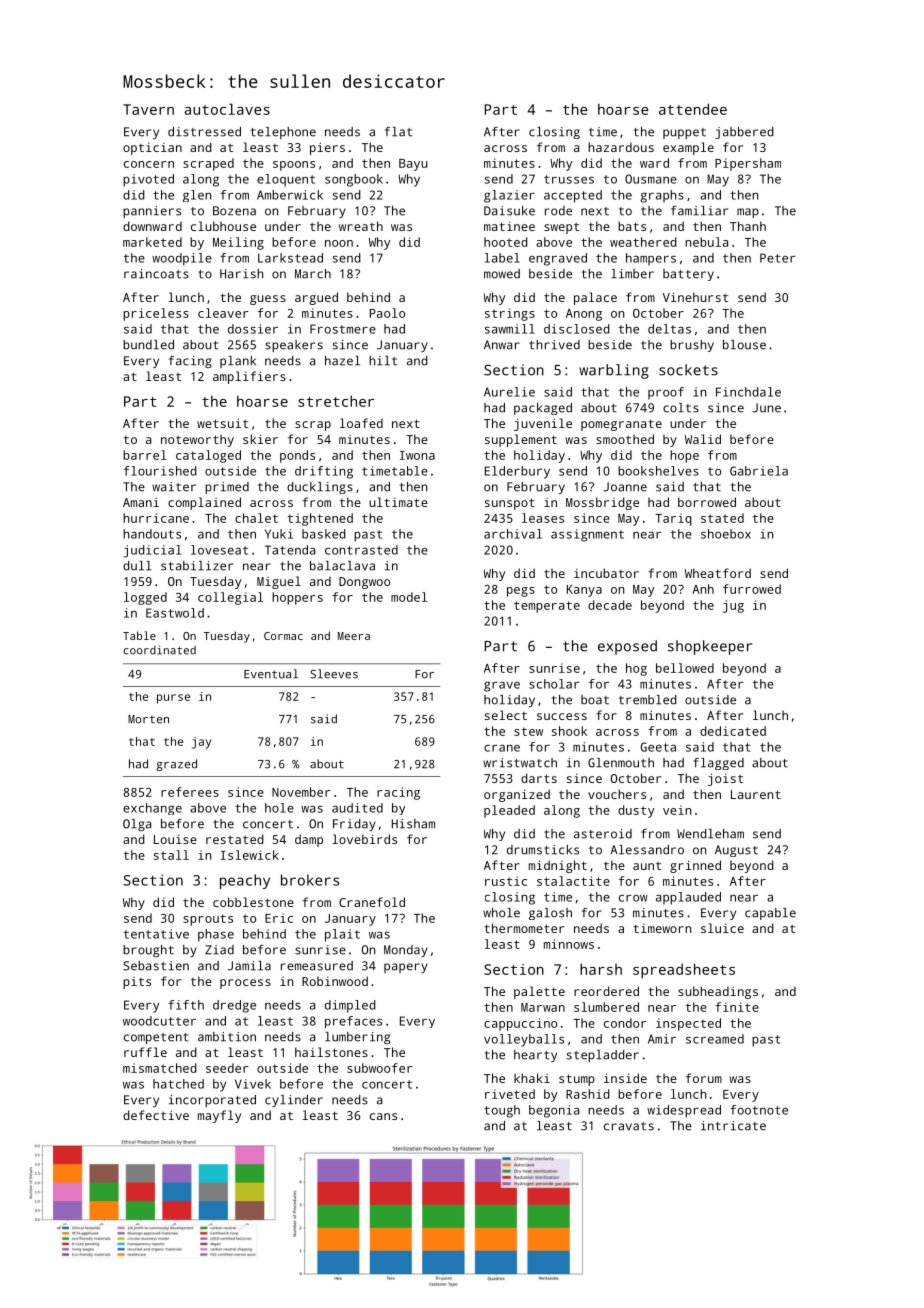  What do you see at coordinates (342, 935) in the screenshot?
I see `plait` at bounding box center [342, 935].
